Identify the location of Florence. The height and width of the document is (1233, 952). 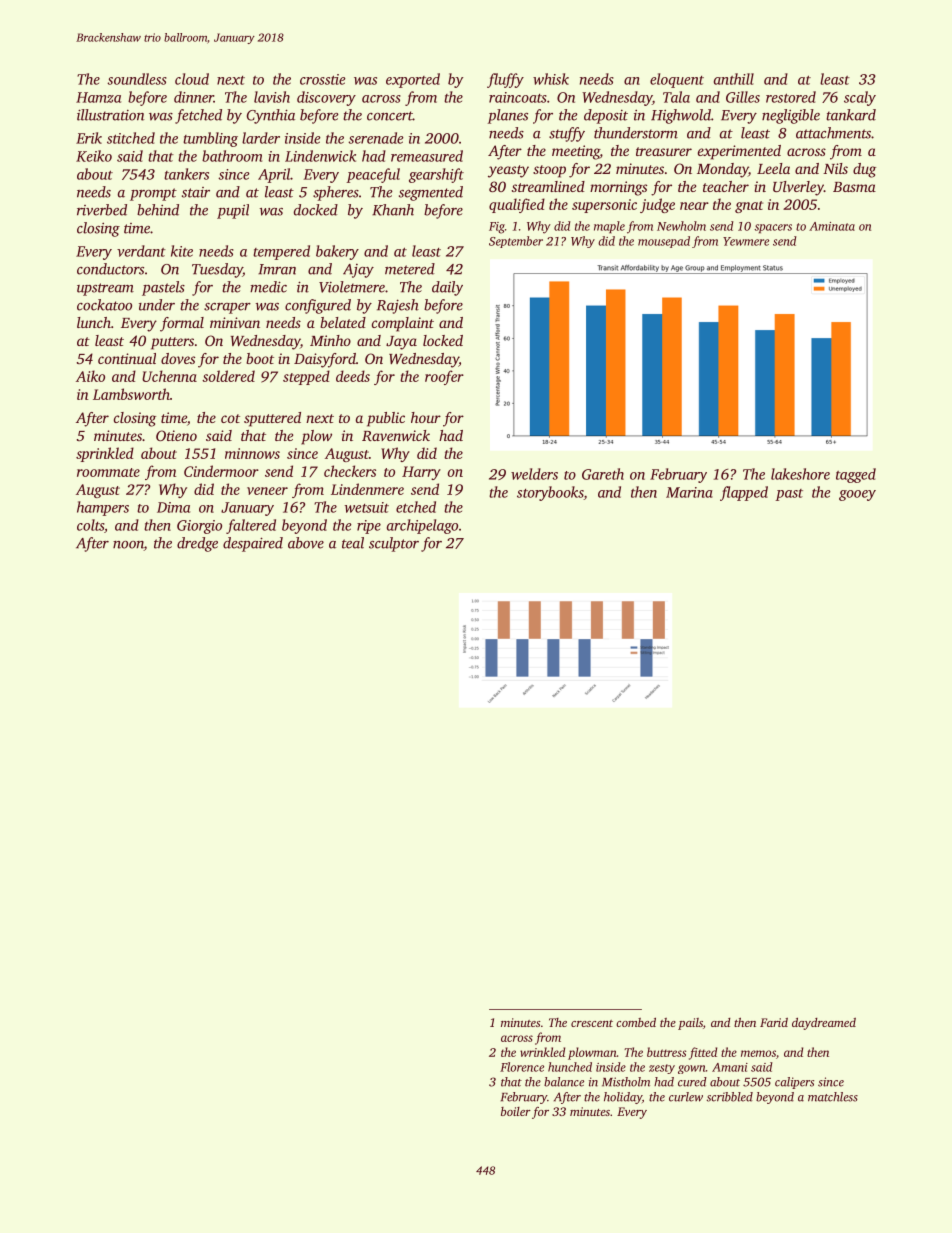
(522, 1067).
